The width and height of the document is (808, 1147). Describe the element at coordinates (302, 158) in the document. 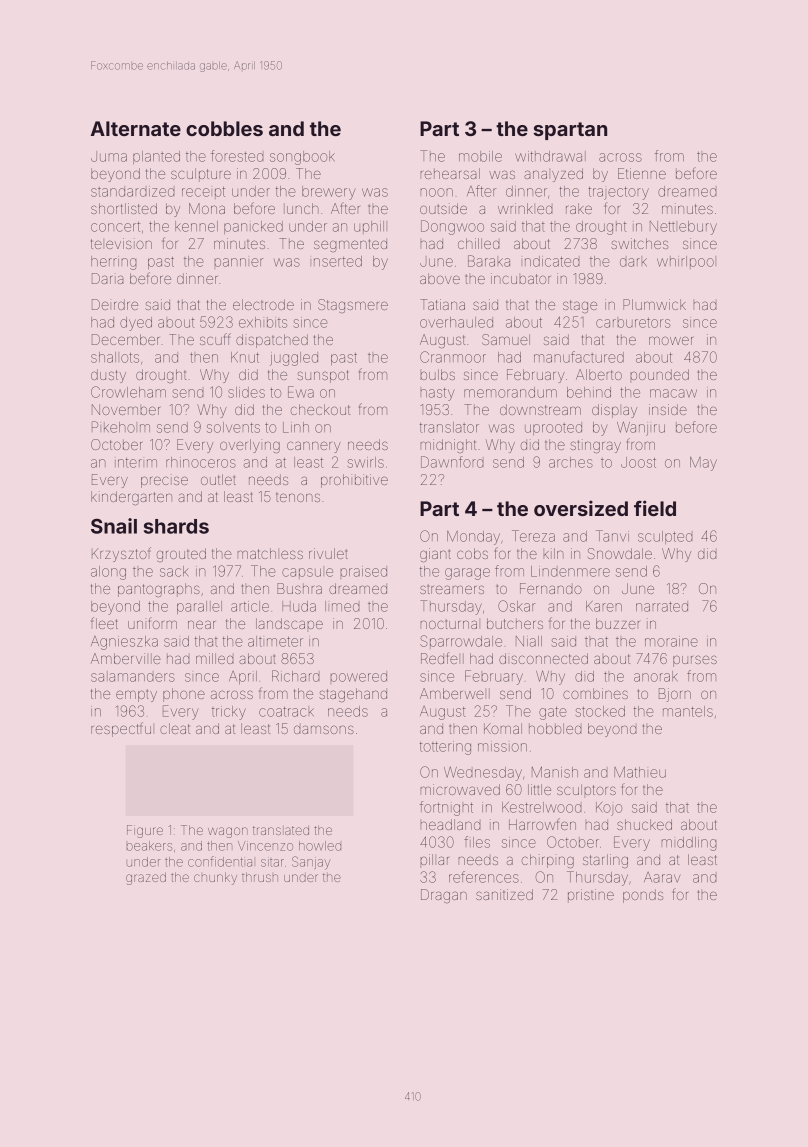

I see `songbook` at that location.
